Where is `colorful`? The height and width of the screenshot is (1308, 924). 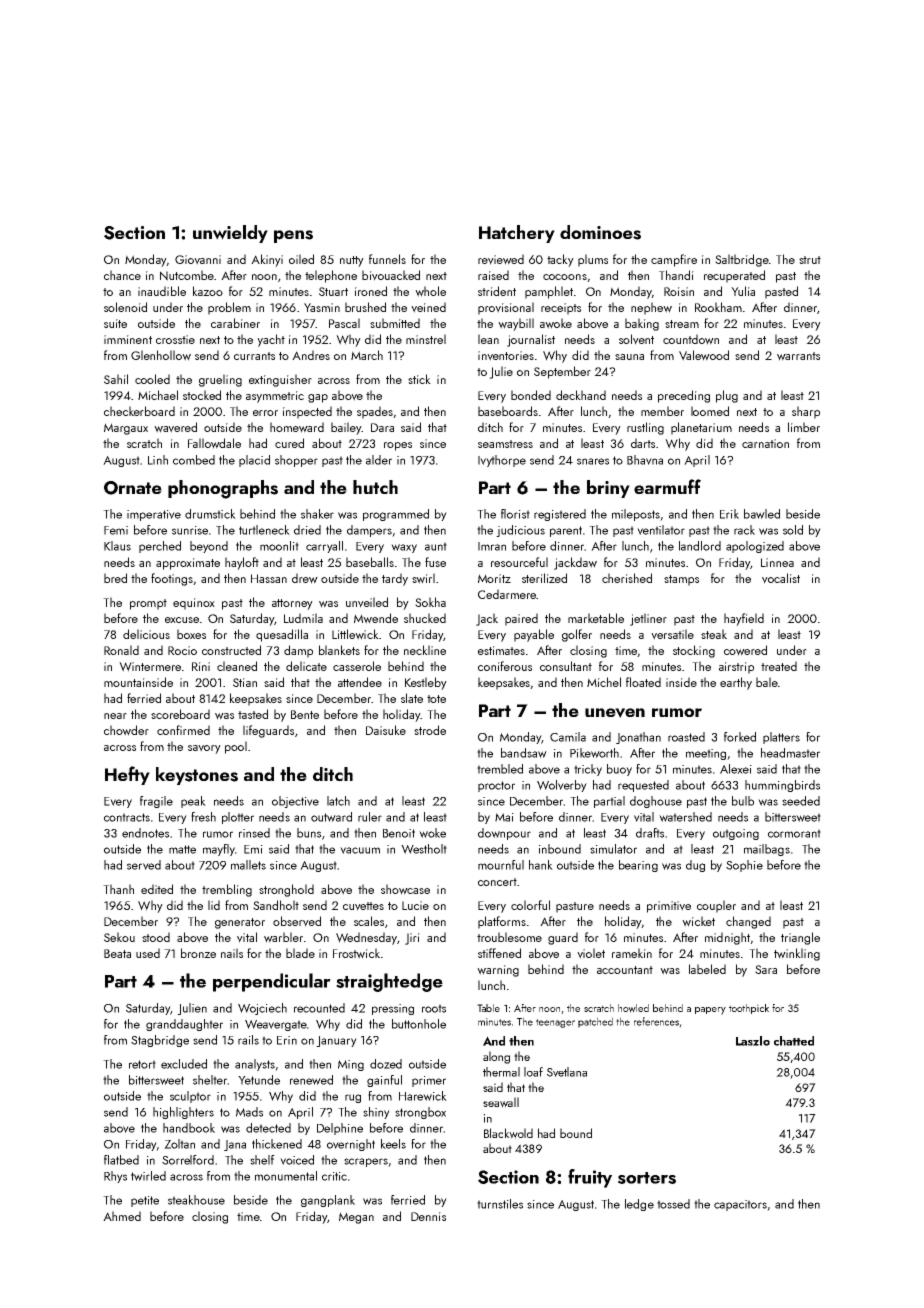 colorful is located at coordinates (530, 905).
